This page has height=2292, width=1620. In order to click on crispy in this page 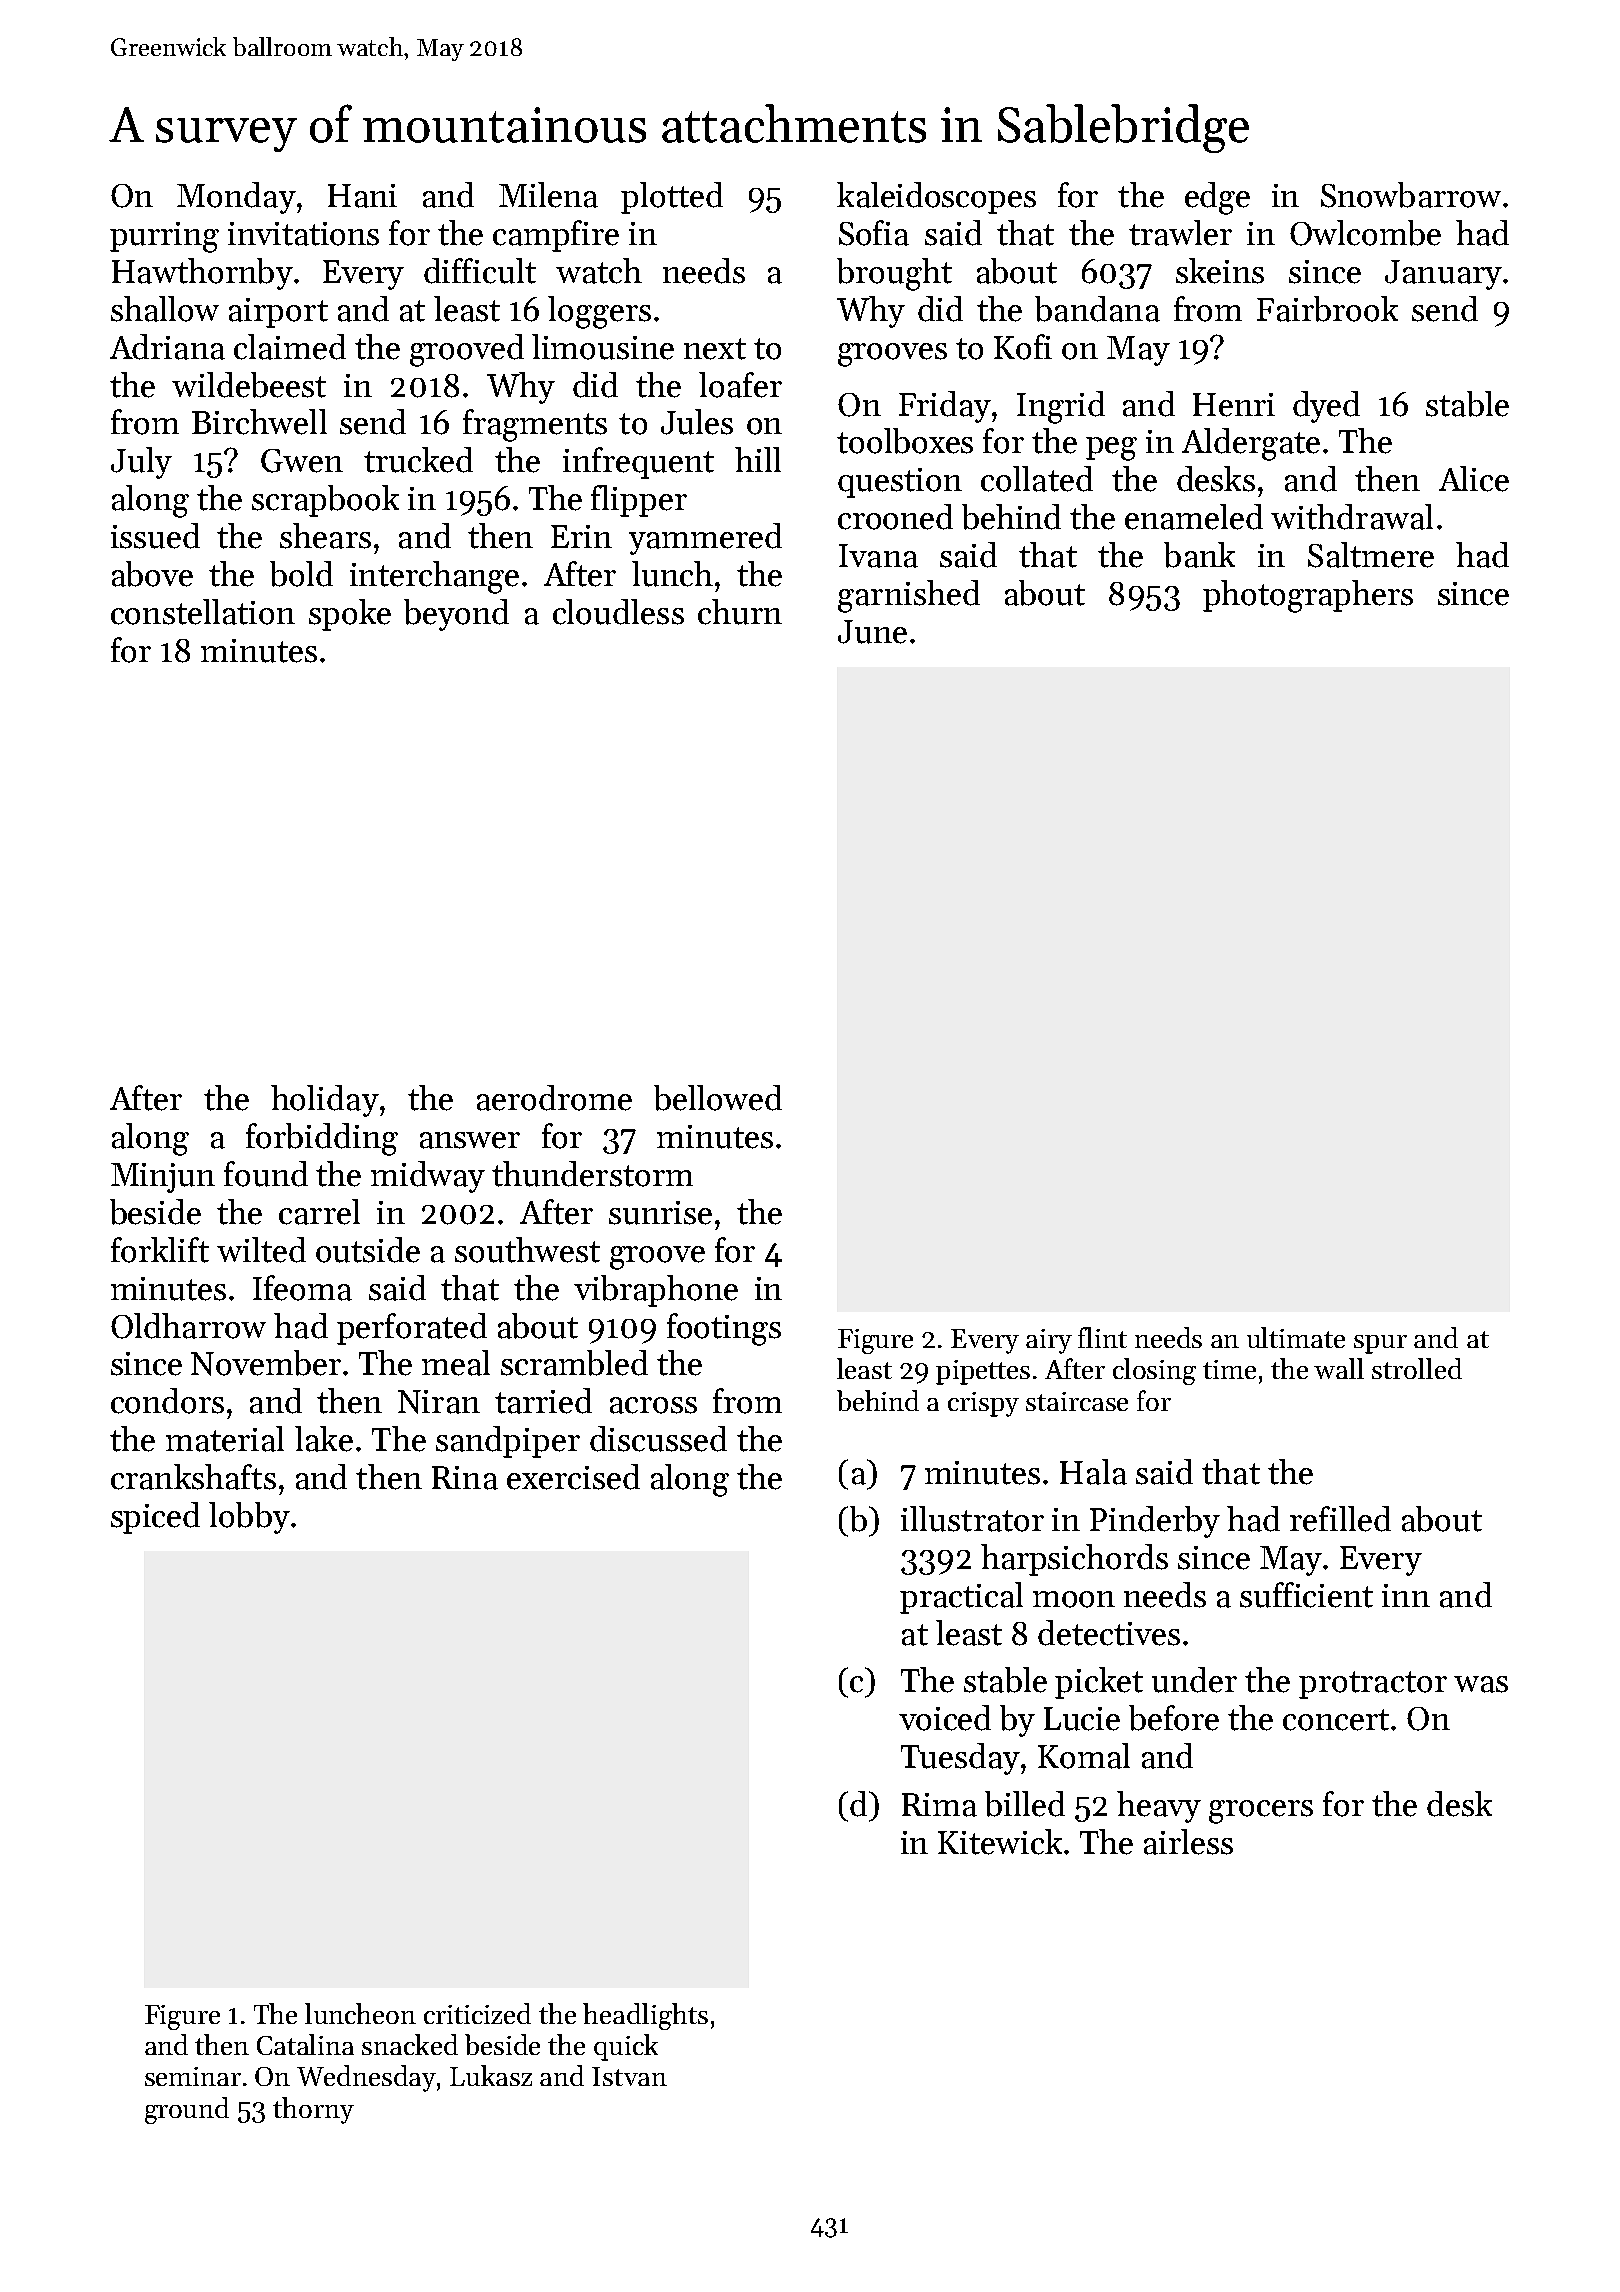, I will do `click(983, 1404)`.
